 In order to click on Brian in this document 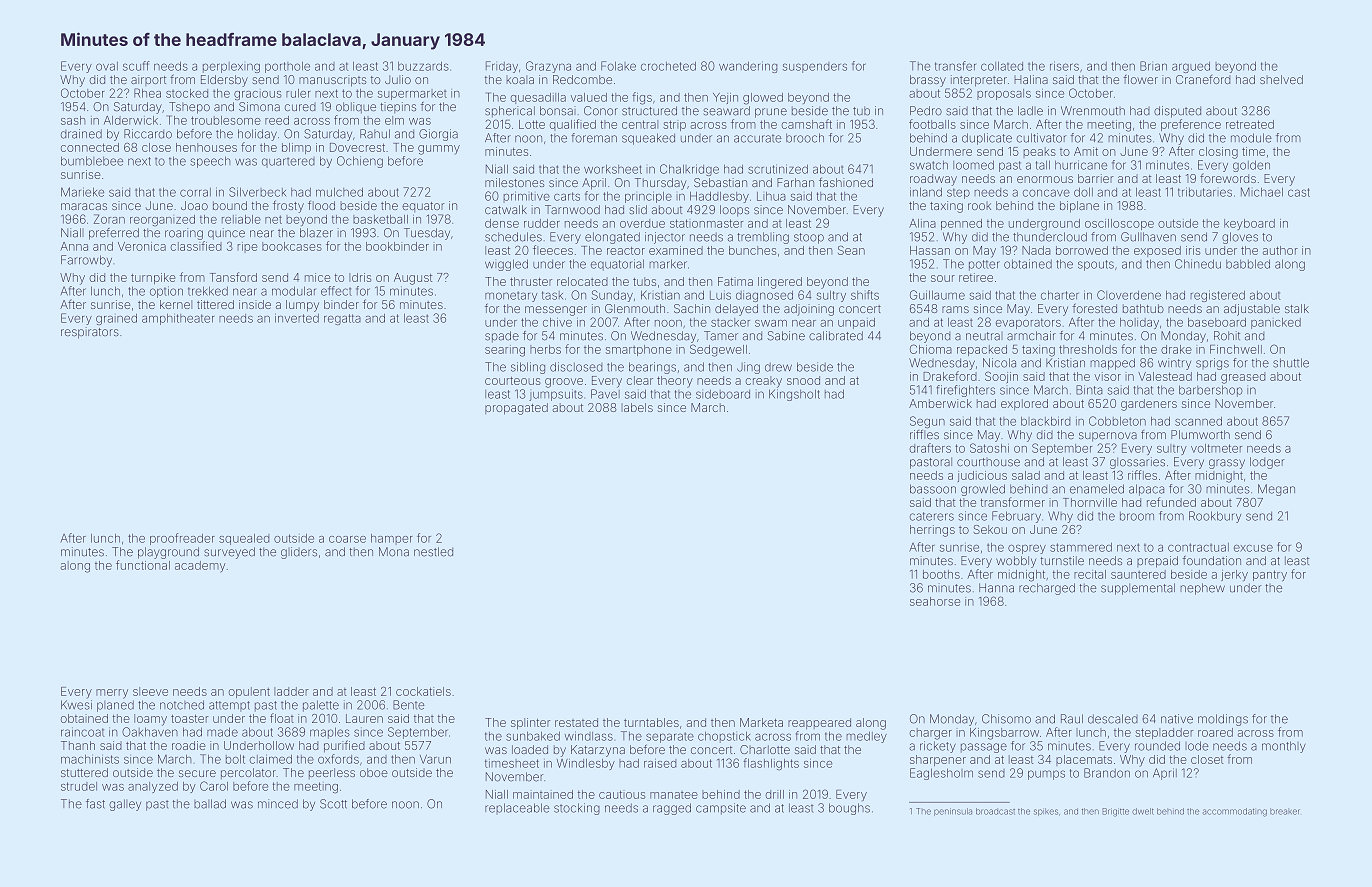, I will do `click(1153, 66)`.
